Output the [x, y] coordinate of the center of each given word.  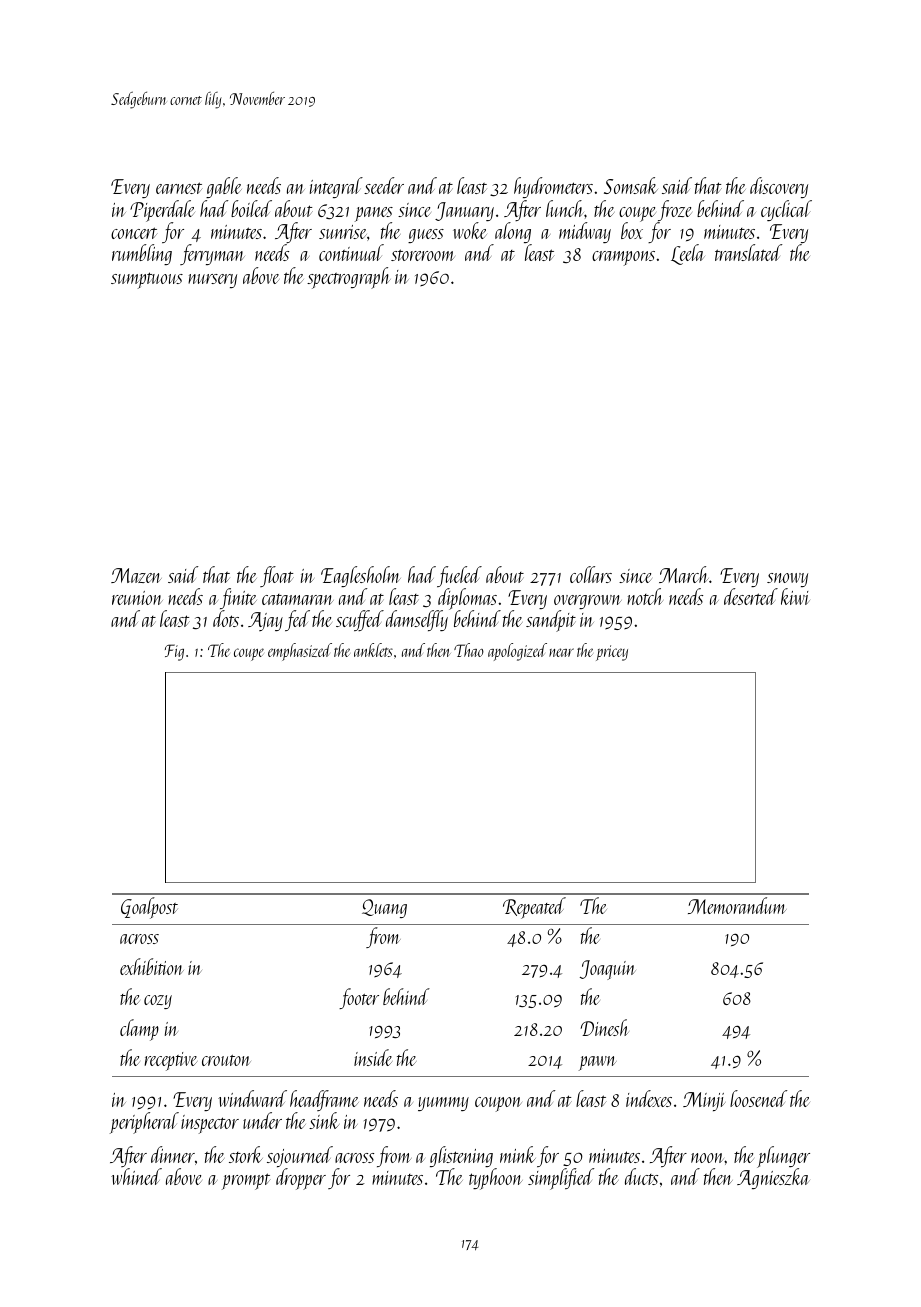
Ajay [265, 621]
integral [336, 187]
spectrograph [349, 278]
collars [591, 574]
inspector [210, 1124]
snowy [787, 580]
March [684, 574]
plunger [783, 1157]
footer [359, 998]
